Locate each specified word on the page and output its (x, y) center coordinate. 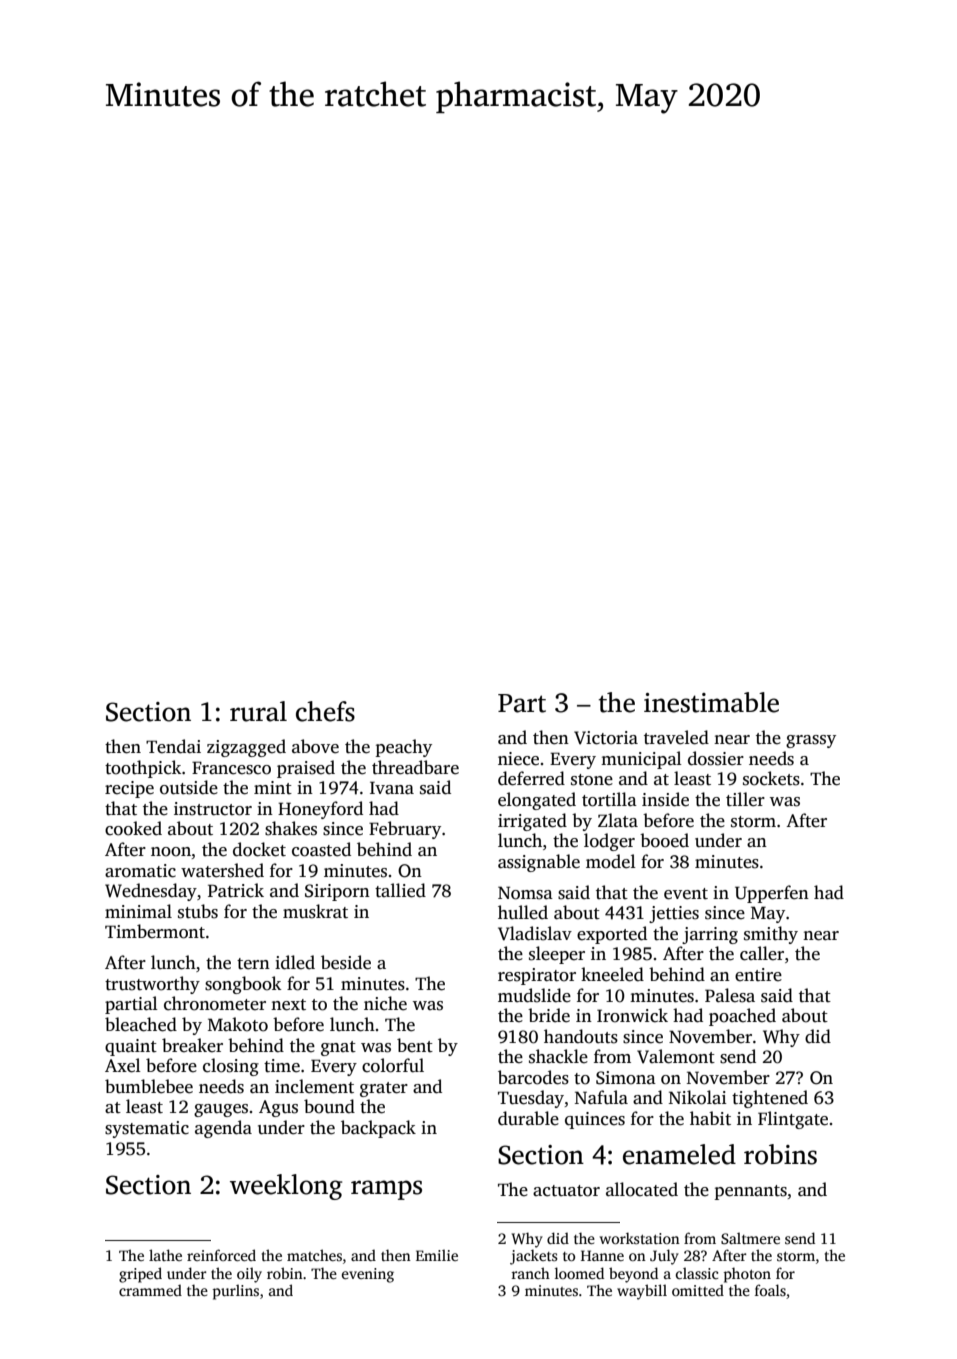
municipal (641, 760)
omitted (698, 1290)
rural (258, 711)
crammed (150, 1290)
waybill (642, 1292)
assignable (539, 863)
